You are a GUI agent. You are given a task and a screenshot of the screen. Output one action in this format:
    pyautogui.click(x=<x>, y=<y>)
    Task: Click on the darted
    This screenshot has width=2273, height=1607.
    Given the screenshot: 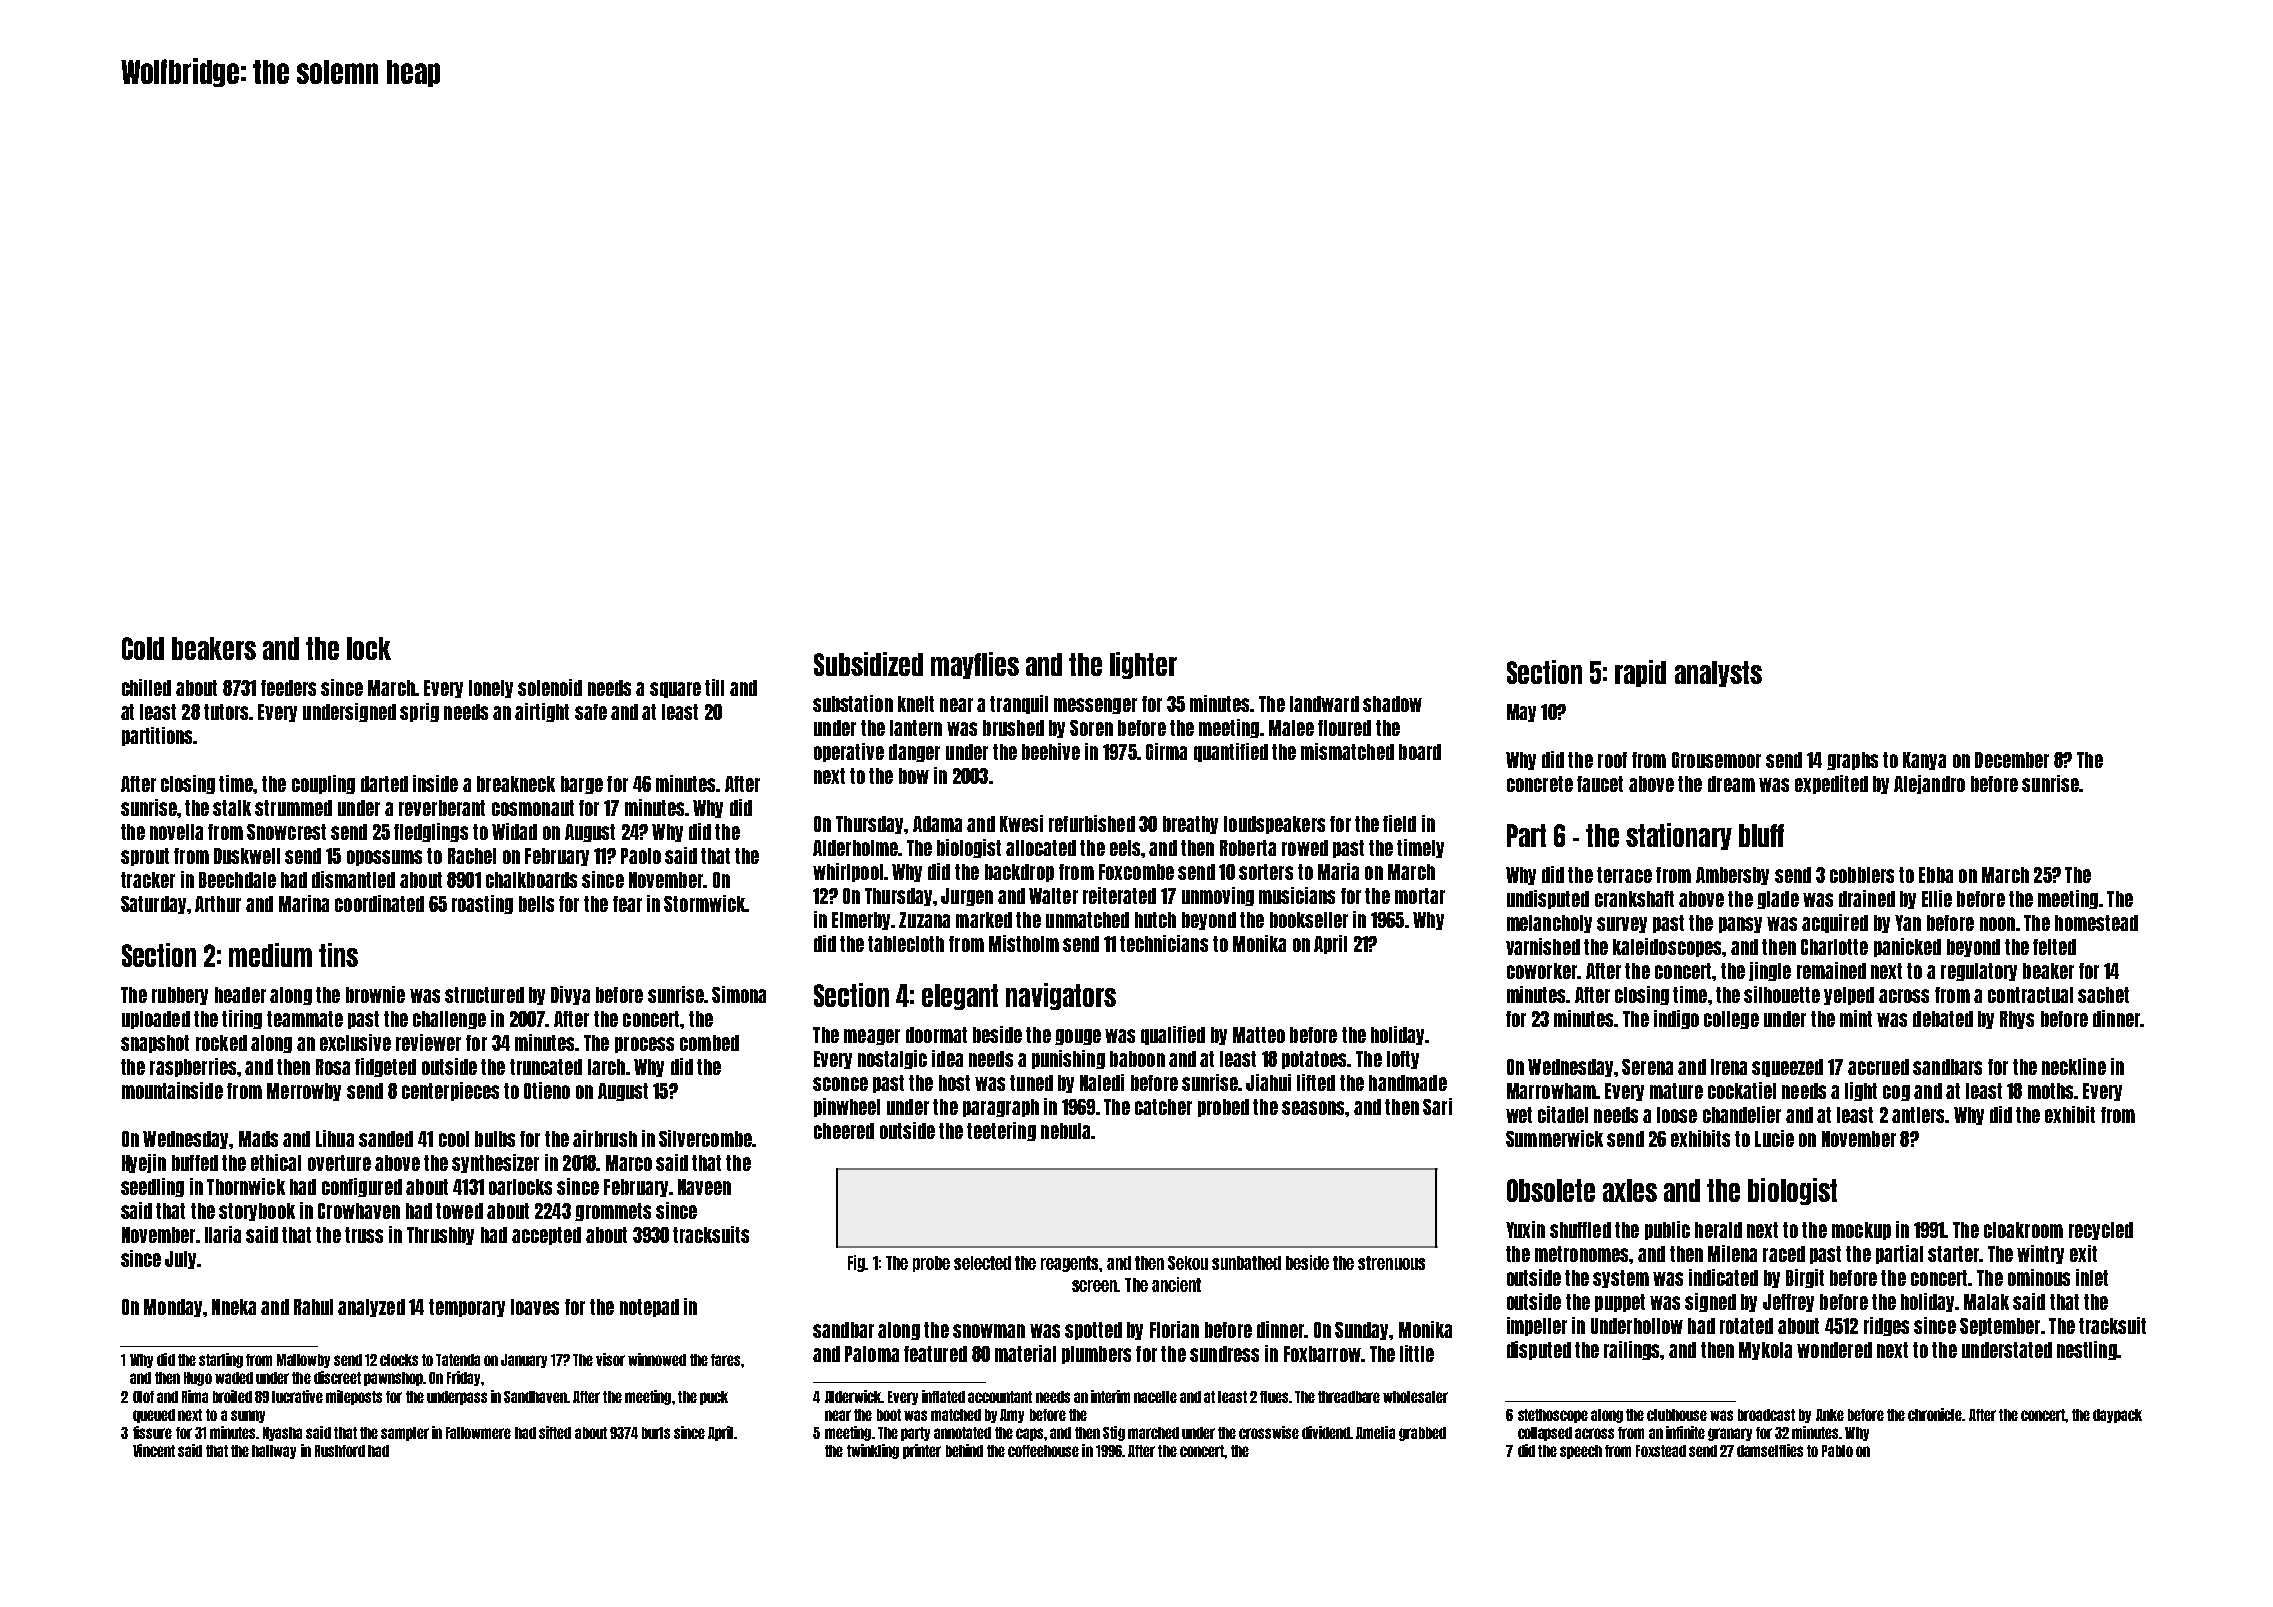 What is the action you would take?
    pyautogui.click(x=384, y=784)
